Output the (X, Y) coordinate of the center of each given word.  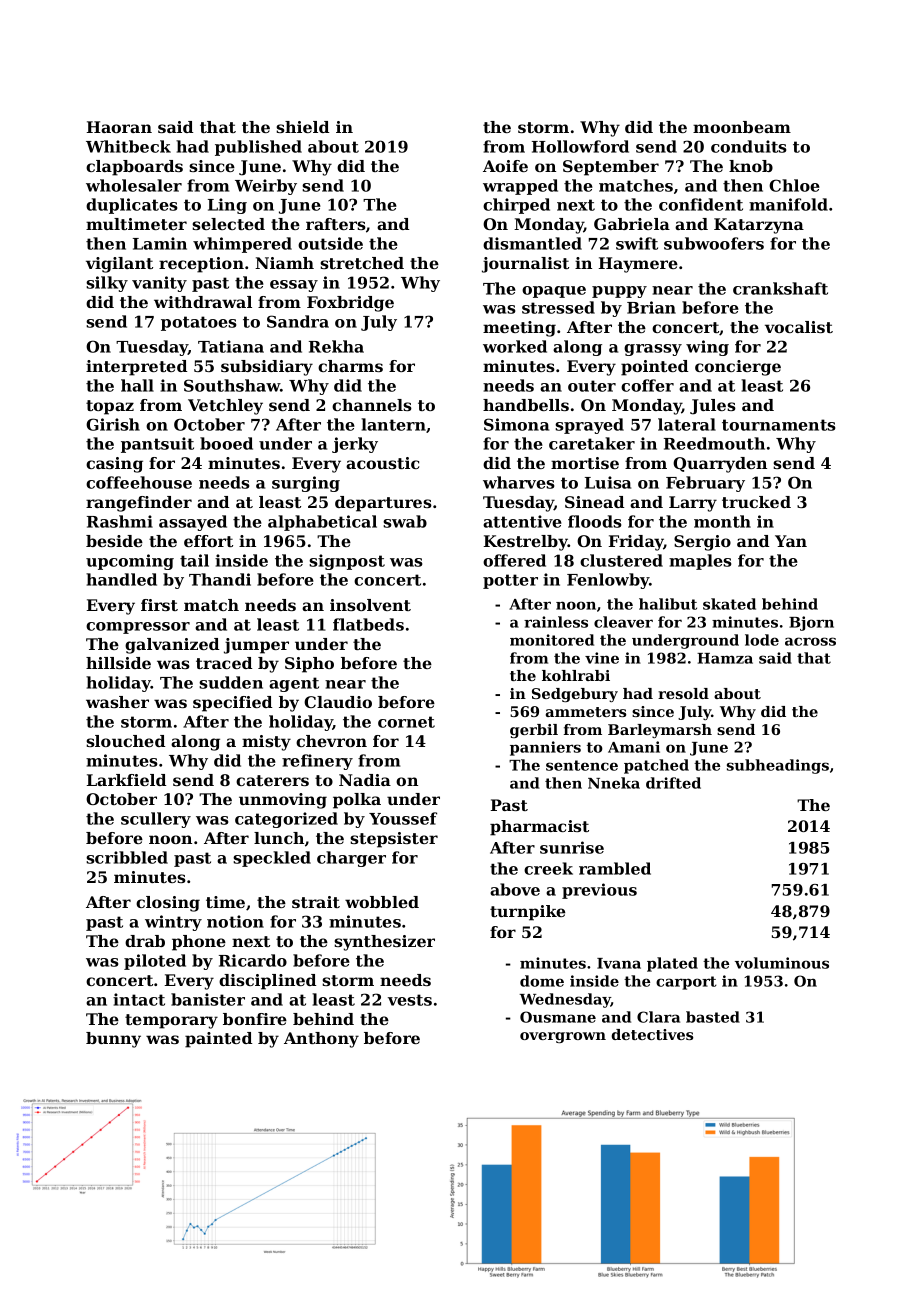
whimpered (242, 245)
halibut (668, 604)
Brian (651, 307)
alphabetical (322, 523)
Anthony (321, 1040)
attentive (522, 521)
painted (218, 1040)
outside (330, 243)
